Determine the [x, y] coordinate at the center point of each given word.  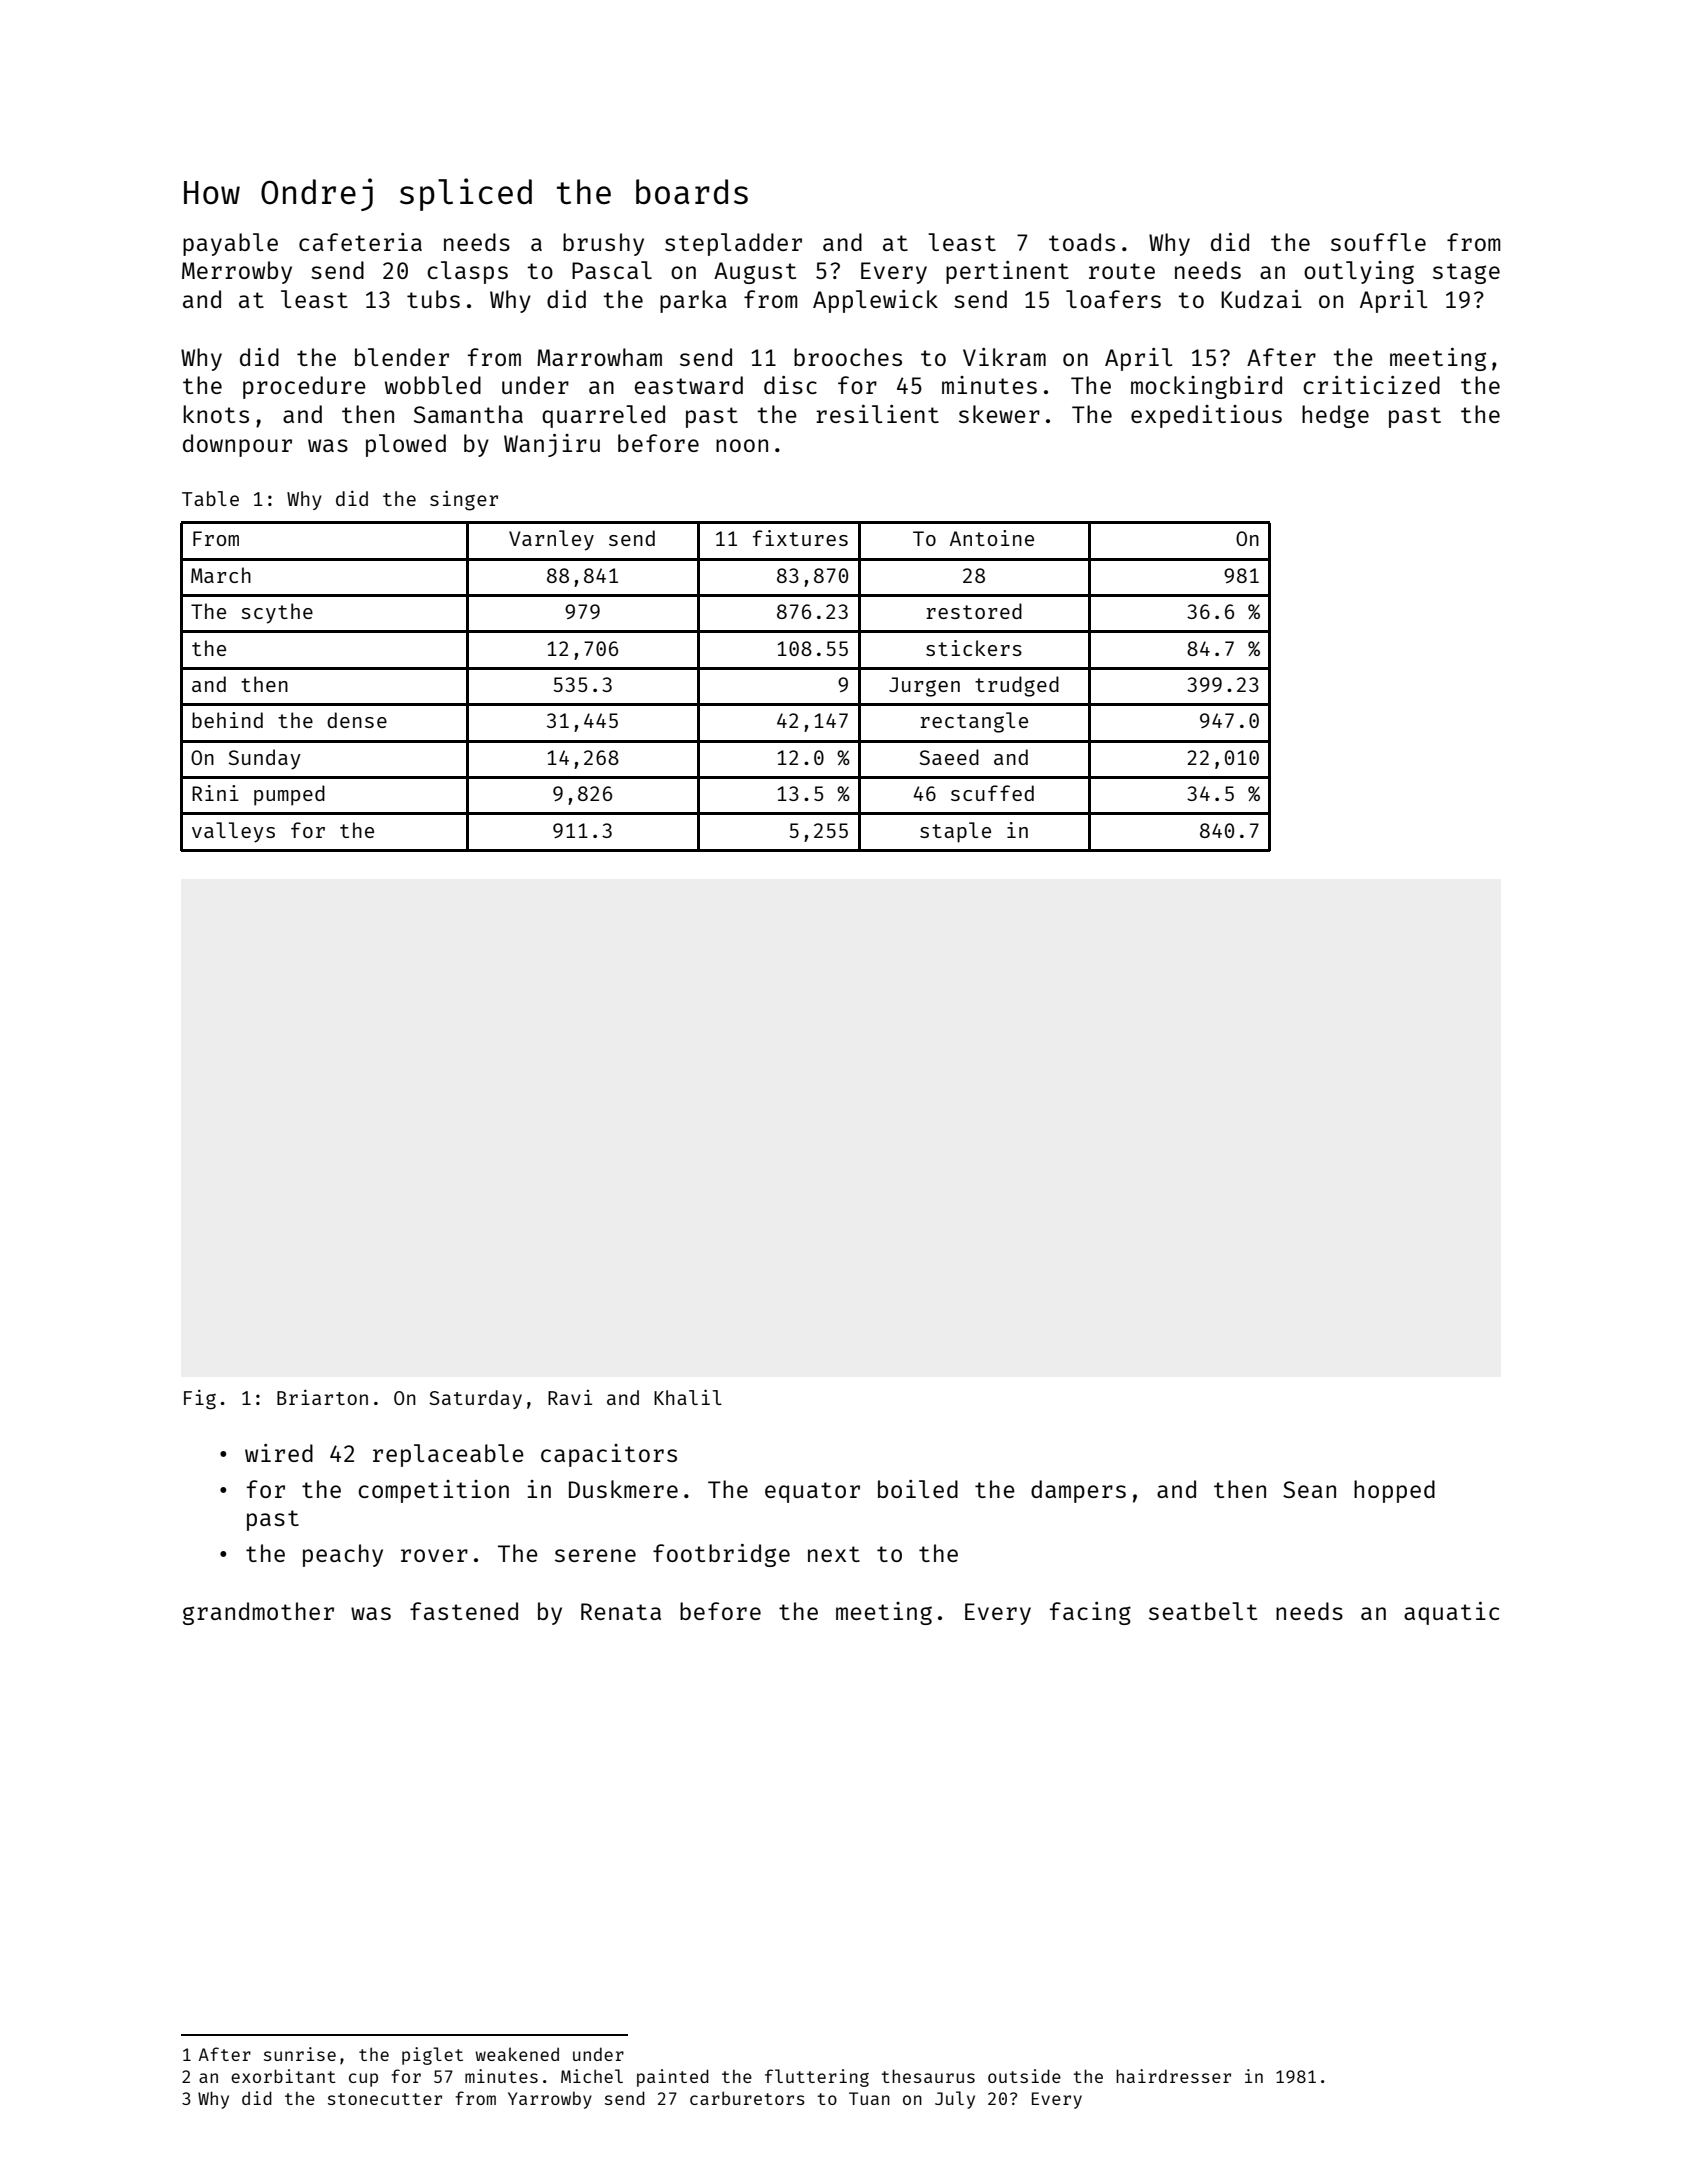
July [955, 2100]
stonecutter [385, 2099]
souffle [1378, 242]
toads [1082, 242]
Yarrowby [550, 2100]
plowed [406, 445]
